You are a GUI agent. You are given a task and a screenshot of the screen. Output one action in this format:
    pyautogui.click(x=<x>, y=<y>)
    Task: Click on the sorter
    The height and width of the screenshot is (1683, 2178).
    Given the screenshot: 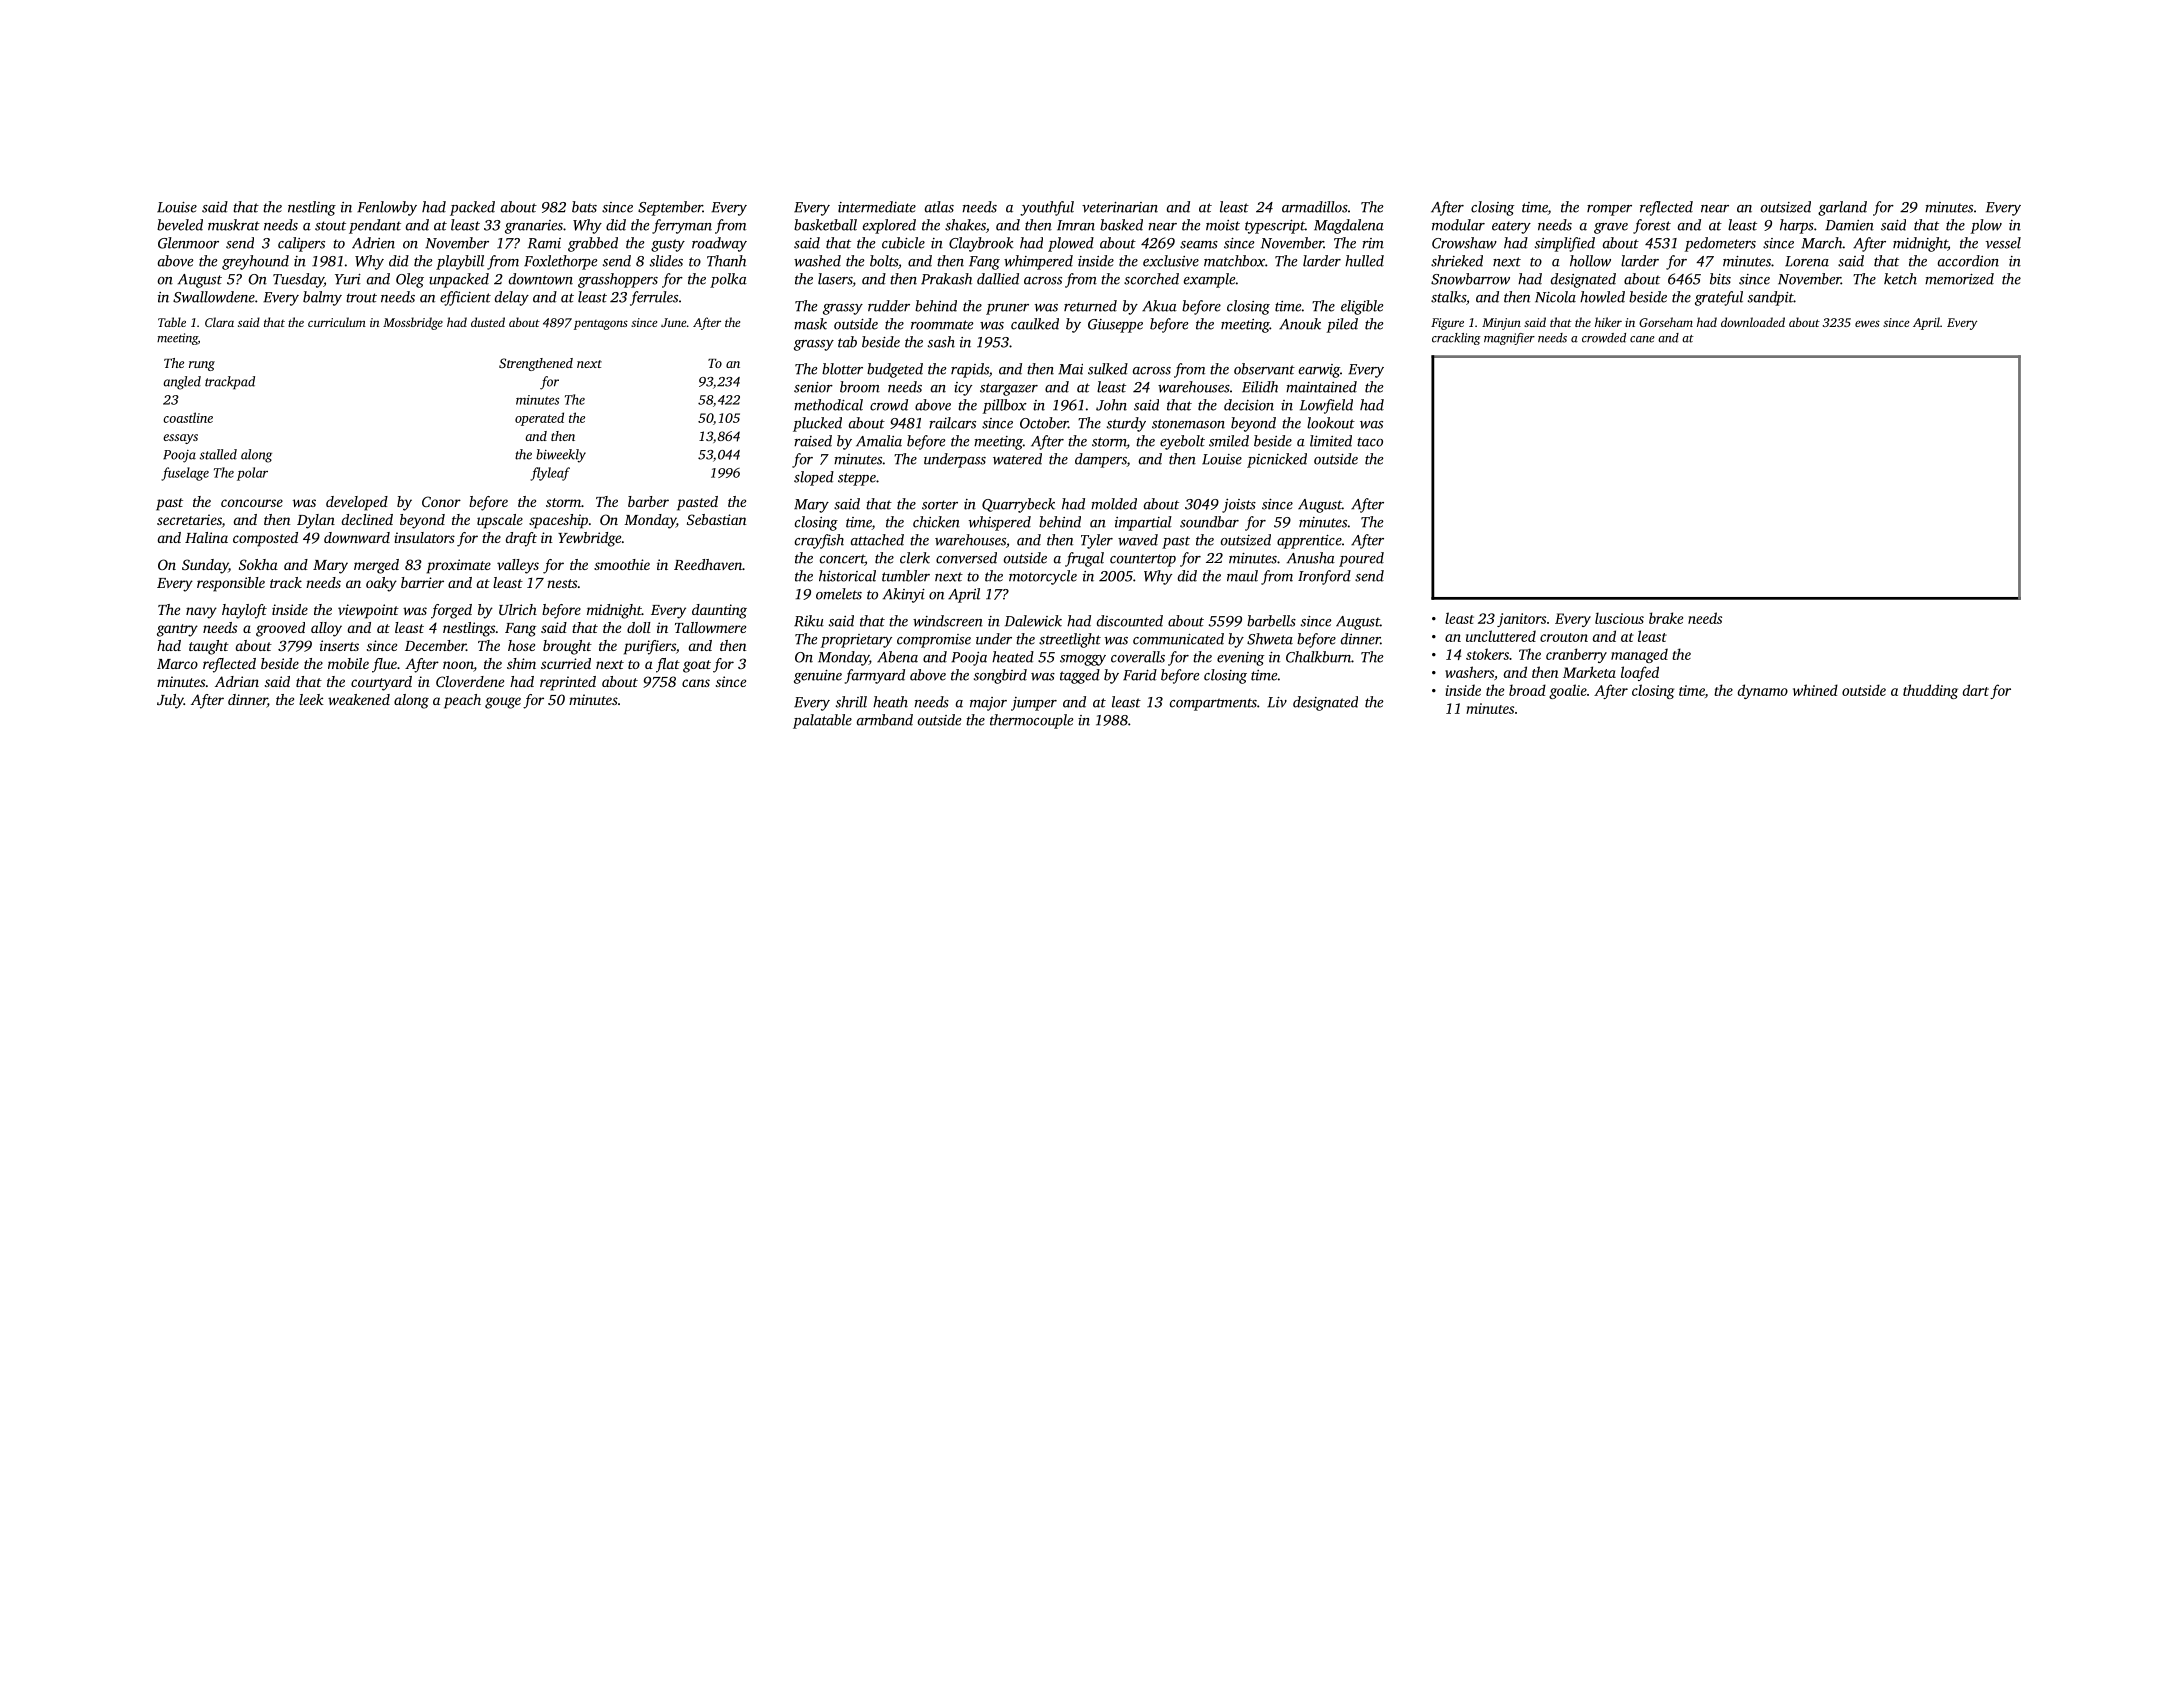 What is the action you would take?
    pyautogui.click(x=940, y=505)
